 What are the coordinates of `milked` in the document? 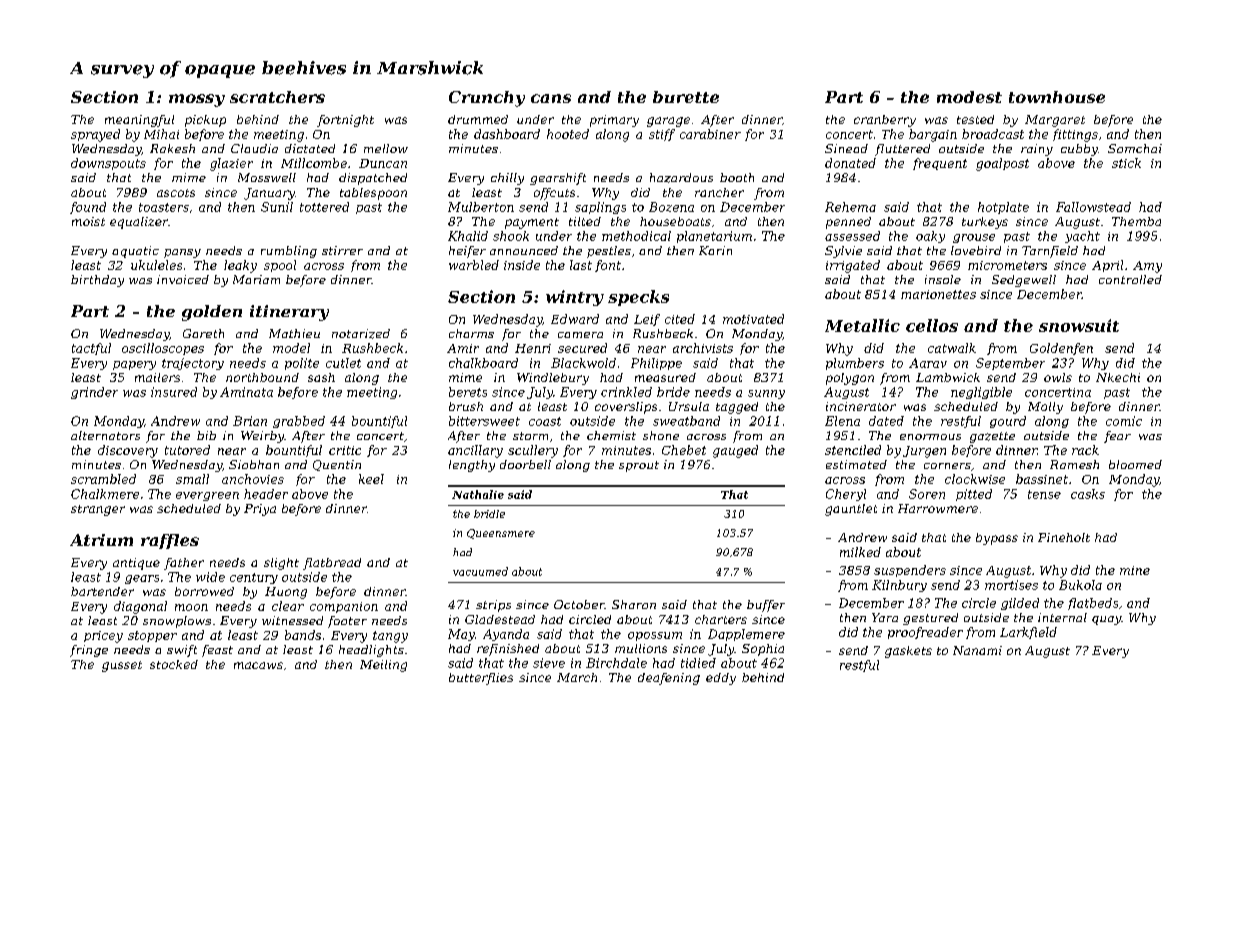 It's located at (860, 552).
